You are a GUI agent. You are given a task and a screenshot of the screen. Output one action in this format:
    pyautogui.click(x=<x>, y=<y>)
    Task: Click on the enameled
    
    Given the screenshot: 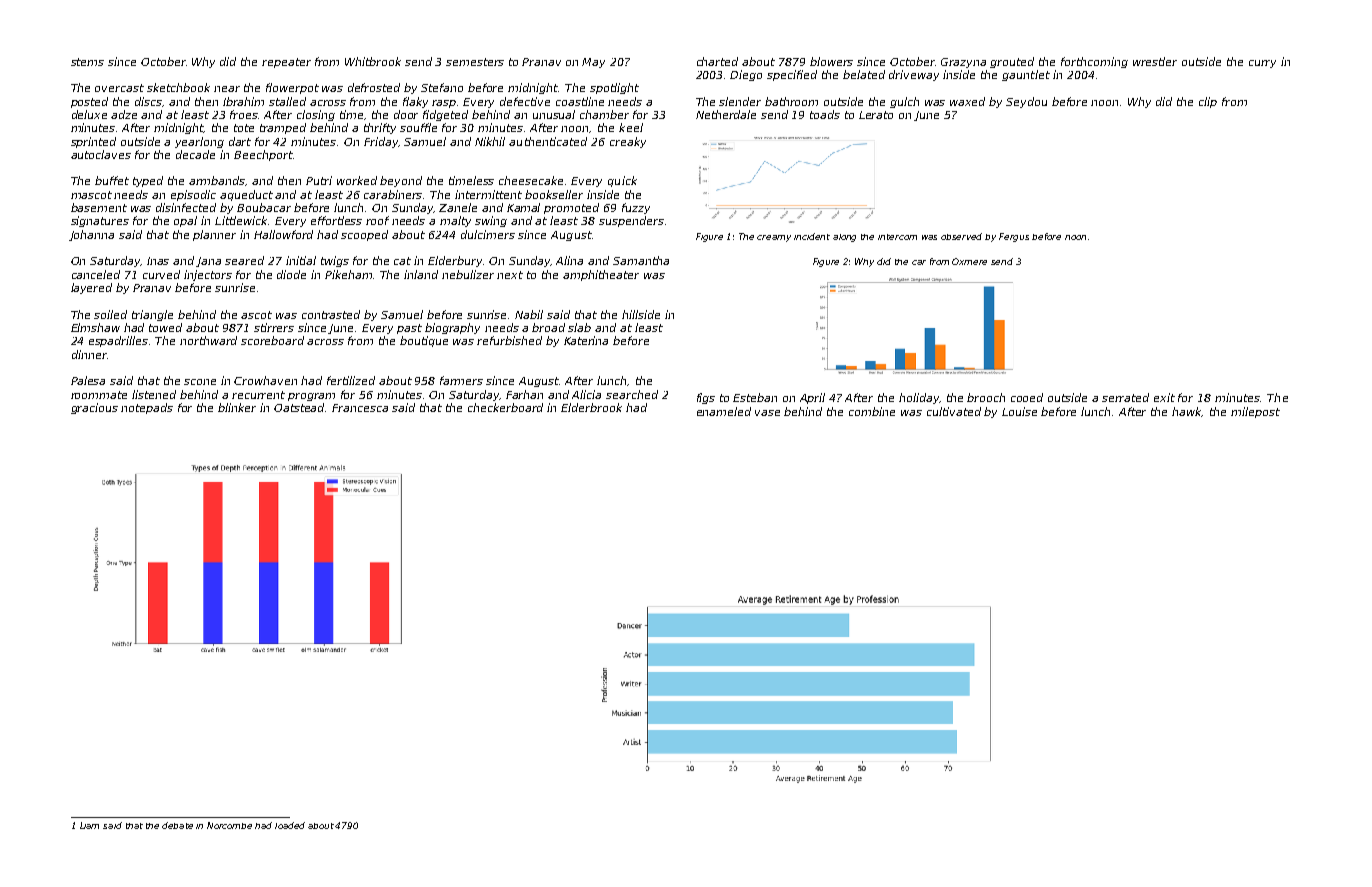 What is the action you would take?
    pyautogui.click(x=724, y=411)
